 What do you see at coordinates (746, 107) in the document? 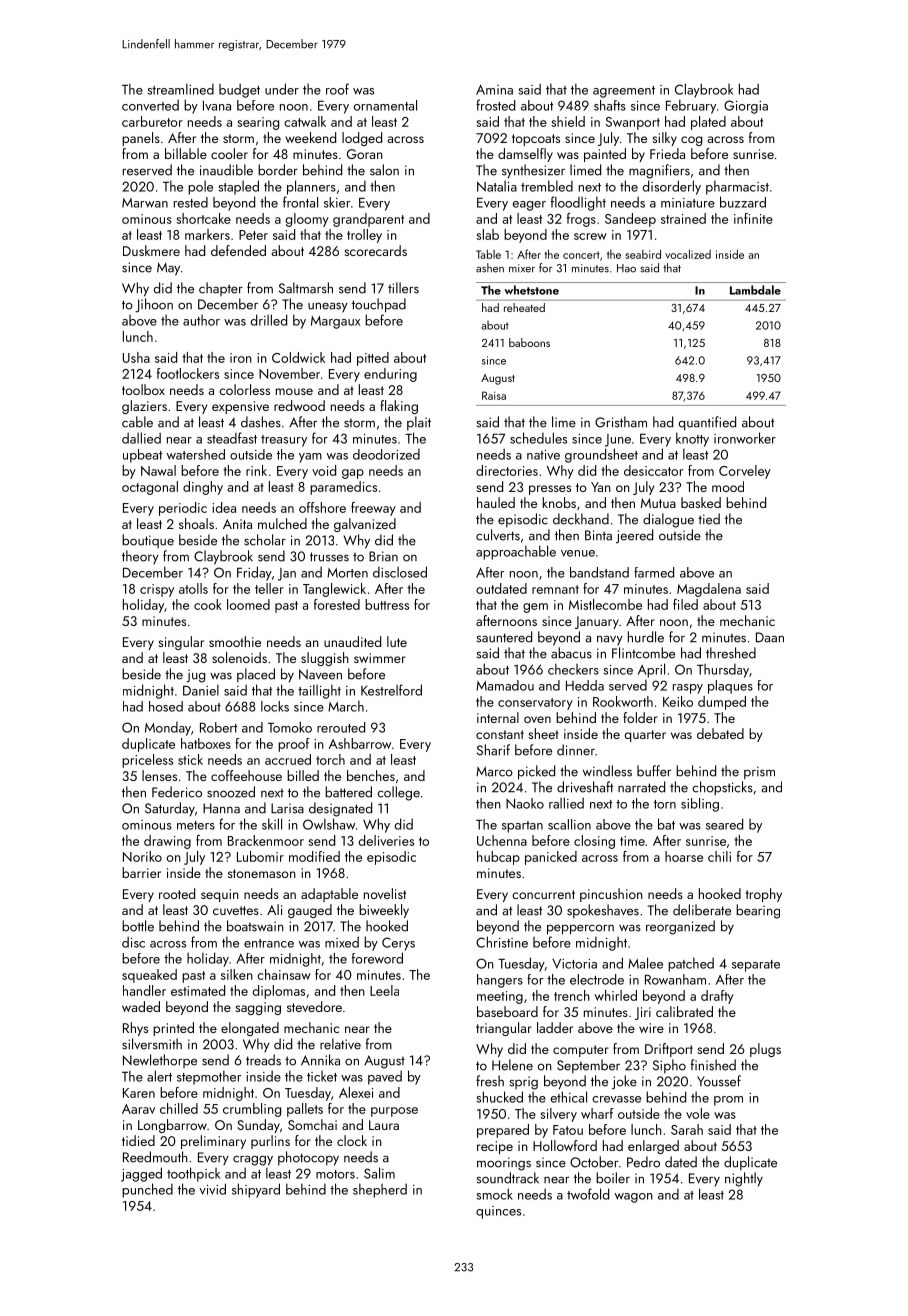
I see `Giorgia` at bounding box center [746, 107].
